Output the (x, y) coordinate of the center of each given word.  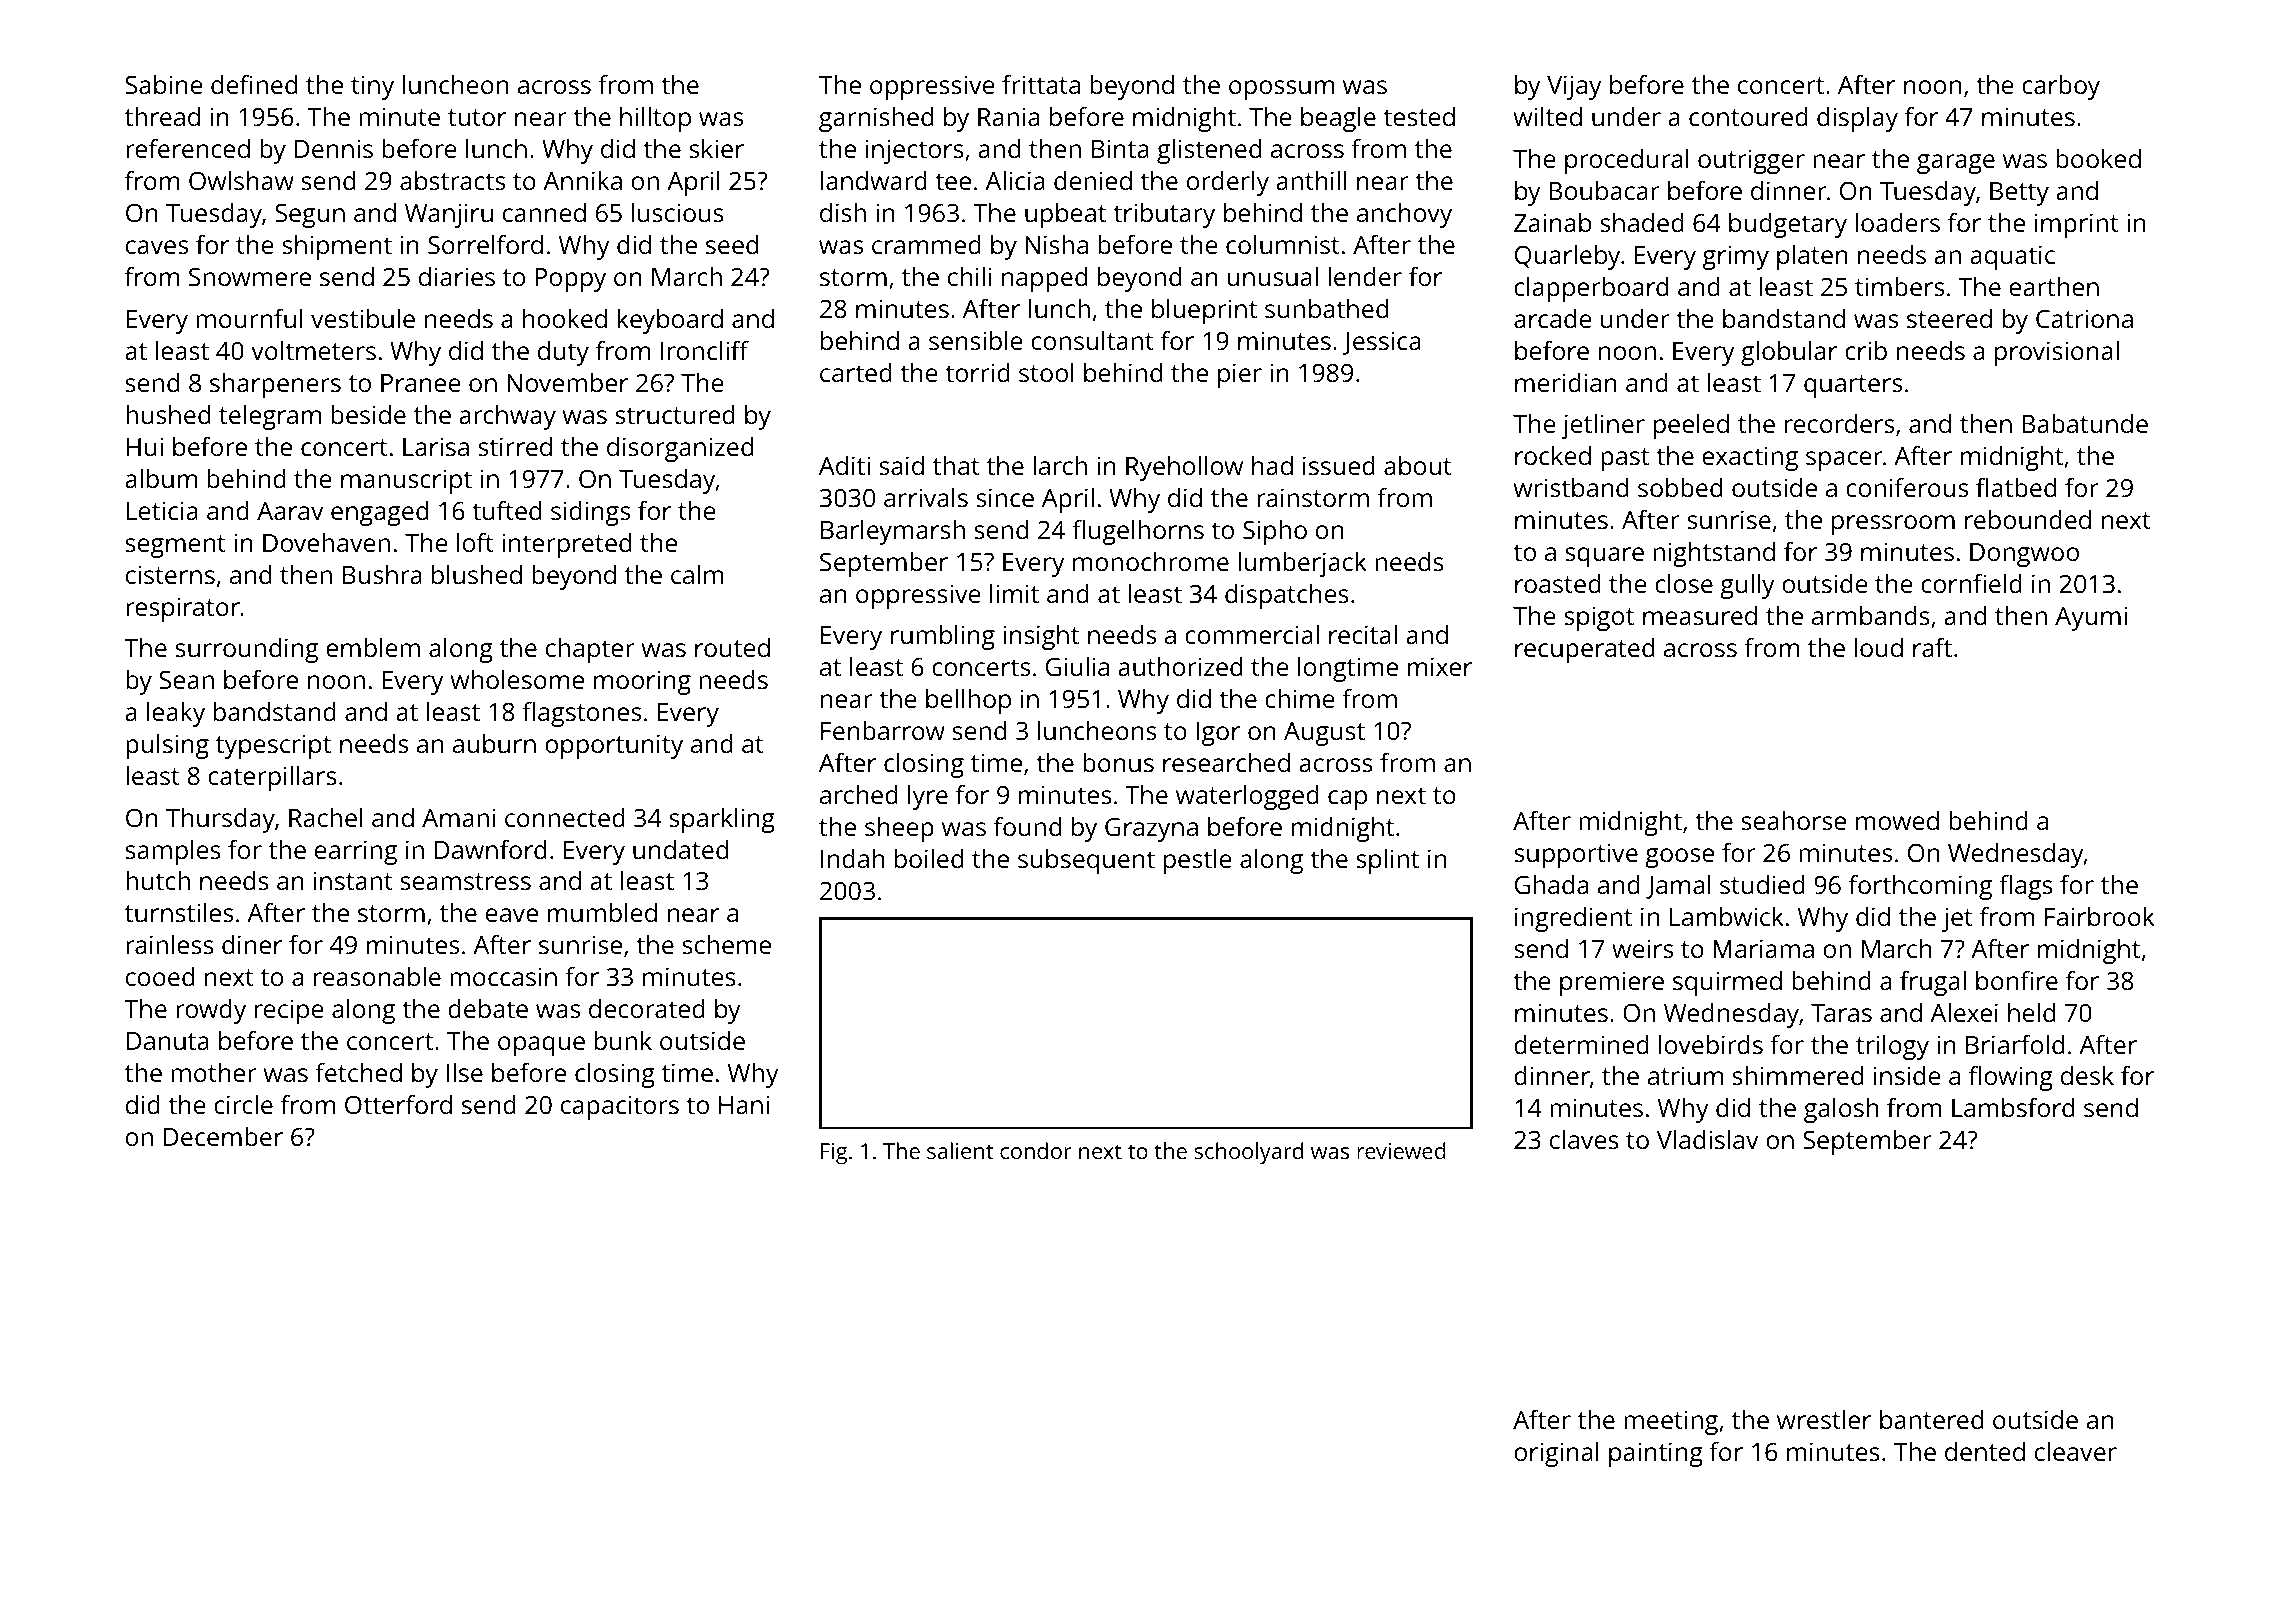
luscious (678, 212)
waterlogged (1247, 797)
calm (697, 574)
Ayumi (2091, 618)
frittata (1041, 84)
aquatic (2012, 257)
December (223, 1136)
